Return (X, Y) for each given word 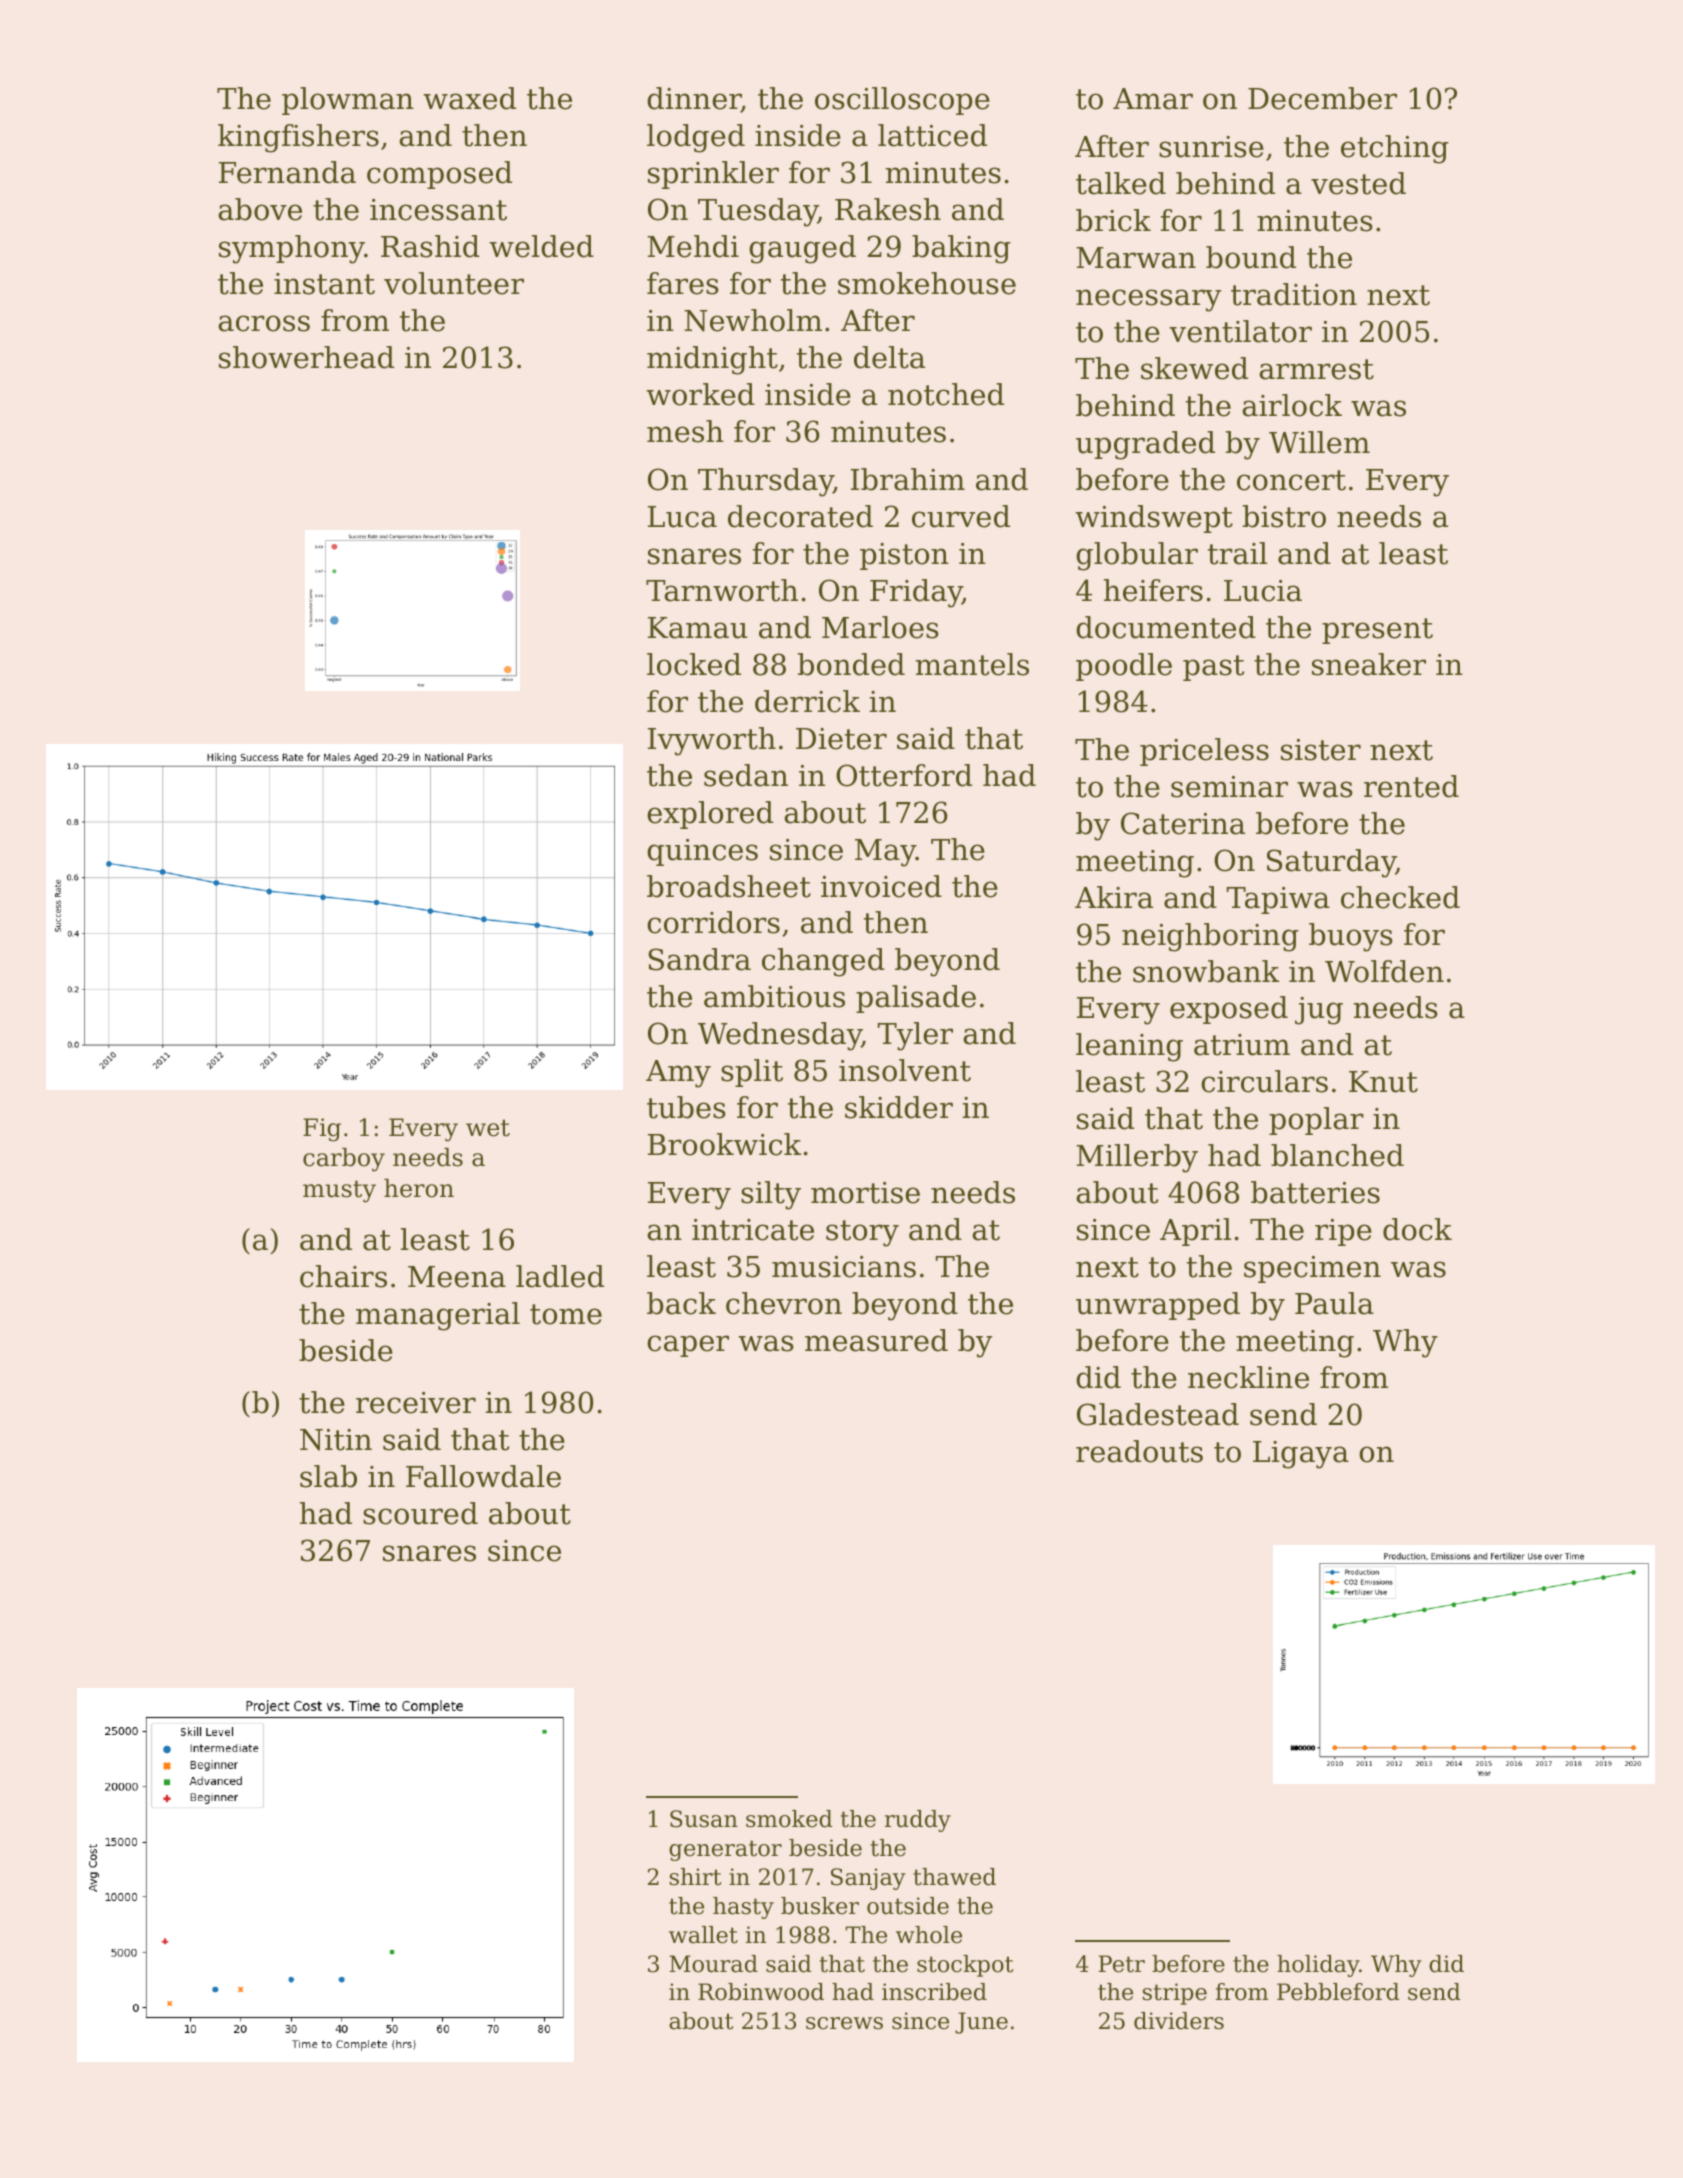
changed (823, 962)
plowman (348, 101)
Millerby (1137, 1158)
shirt (695, 1877)
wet (488, 1128)
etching (1395, 149)
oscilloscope (902, 101)
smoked (789, 1819)
